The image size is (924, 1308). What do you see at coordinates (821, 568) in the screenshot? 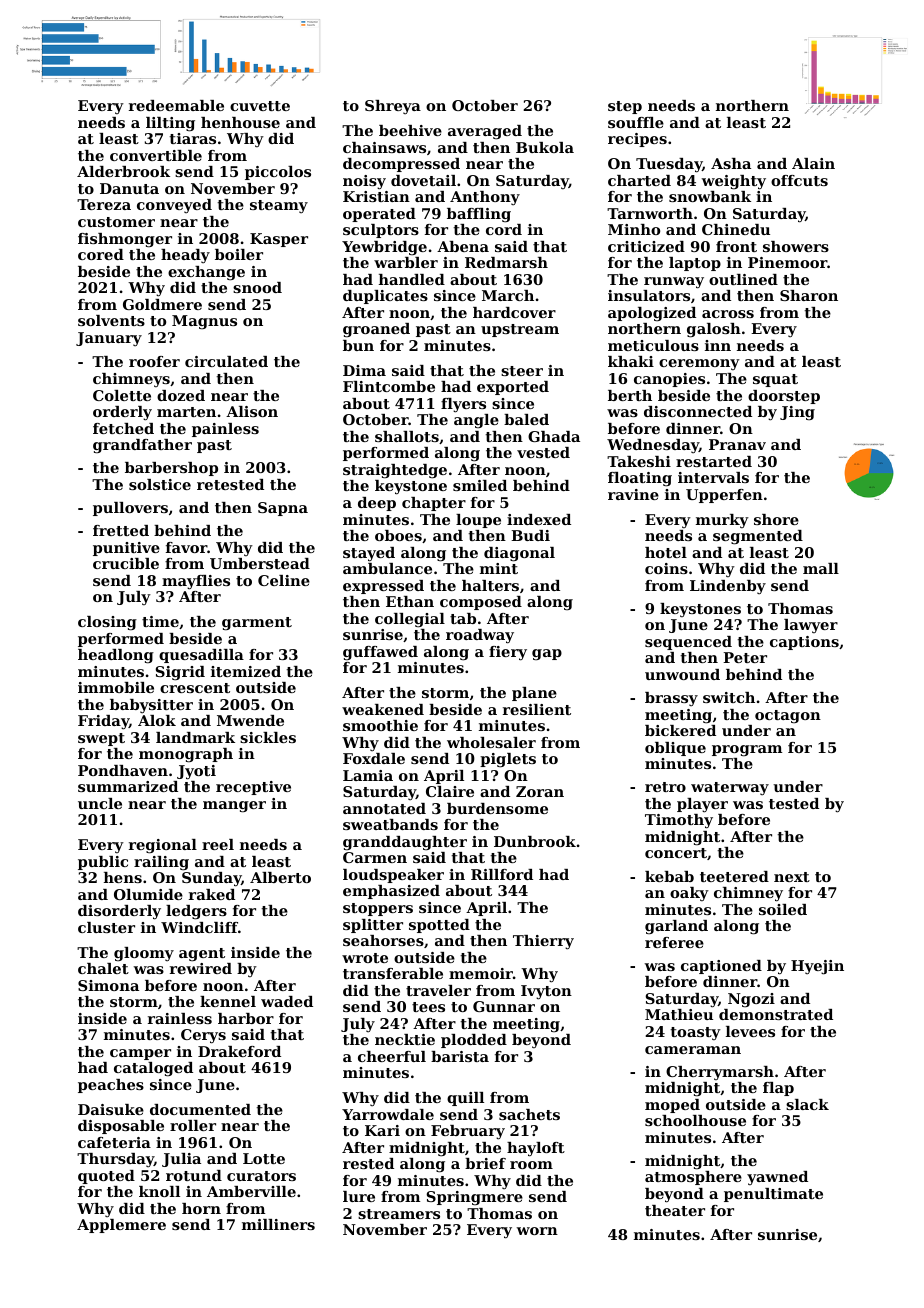
I see `mall` at bounding box center [821, 568].
